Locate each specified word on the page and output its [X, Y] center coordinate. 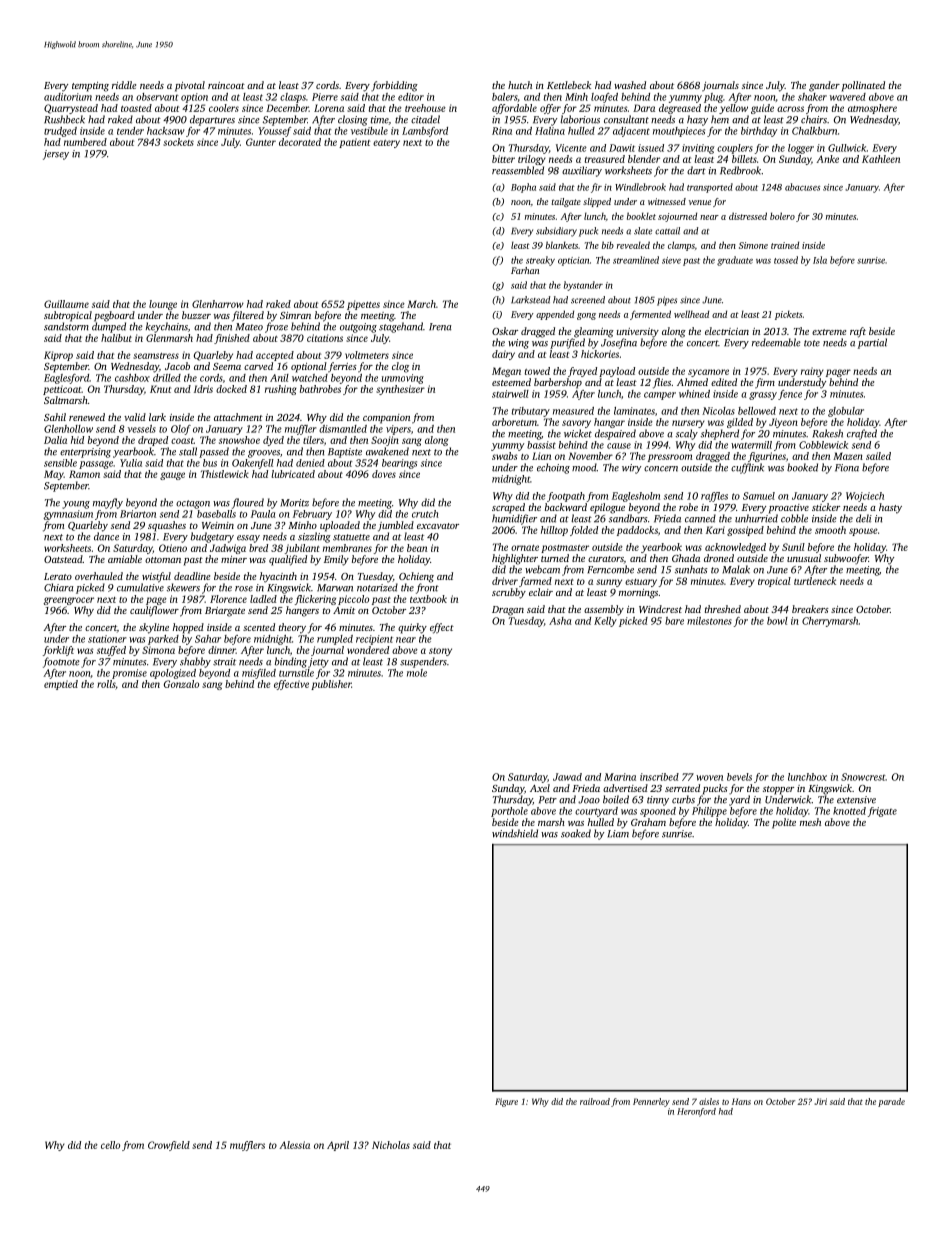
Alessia [294, 1145]
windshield [515, 833]
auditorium [68, 97]
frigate [882, 812]
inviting [698, 149]
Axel [540, 788]
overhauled [99, 576]
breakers [810, 609]
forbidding [394, 86]
